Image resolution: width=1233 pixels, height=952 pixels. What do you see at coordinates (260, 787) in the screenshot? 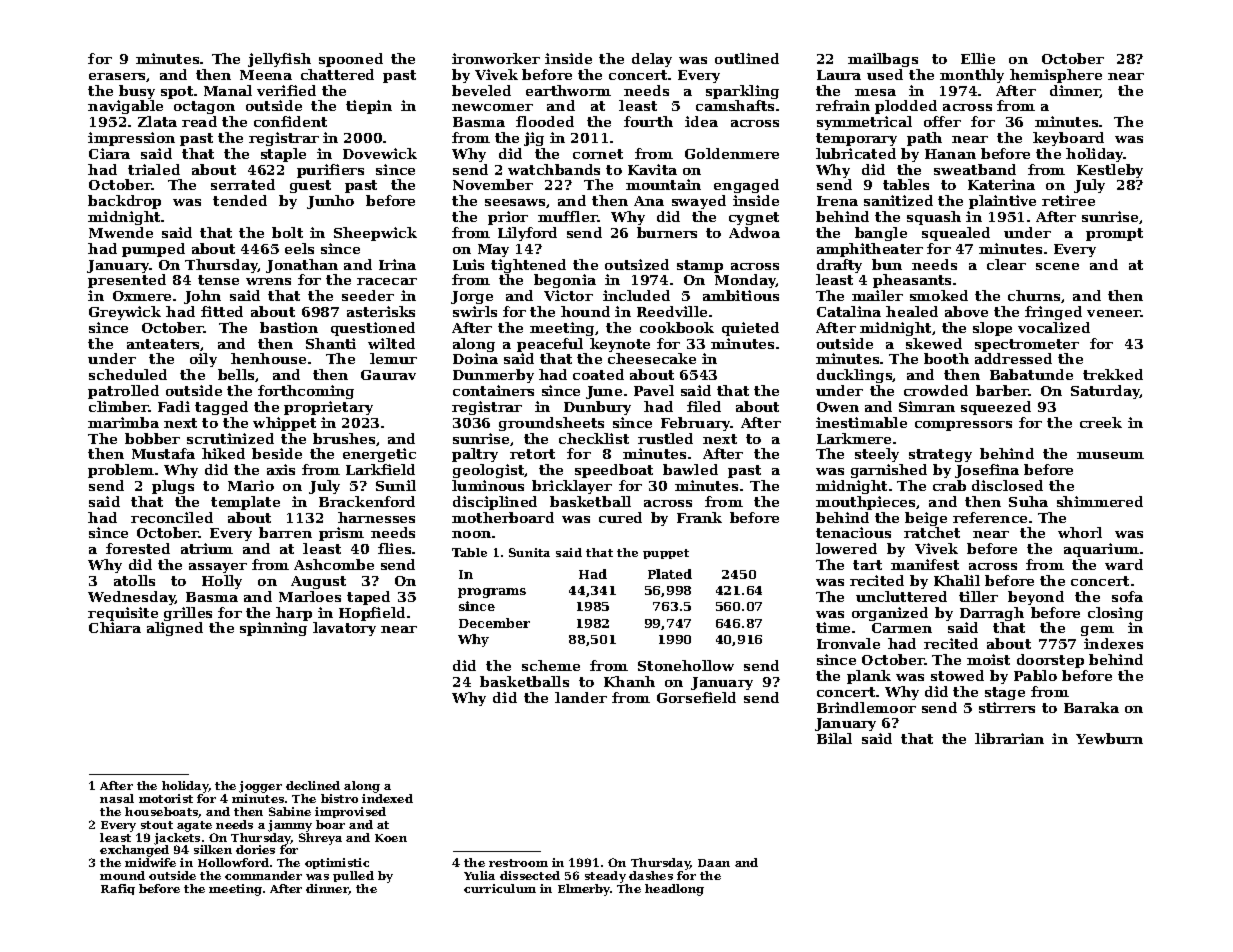
I see `jogger` at bounding box center [260, 787].
